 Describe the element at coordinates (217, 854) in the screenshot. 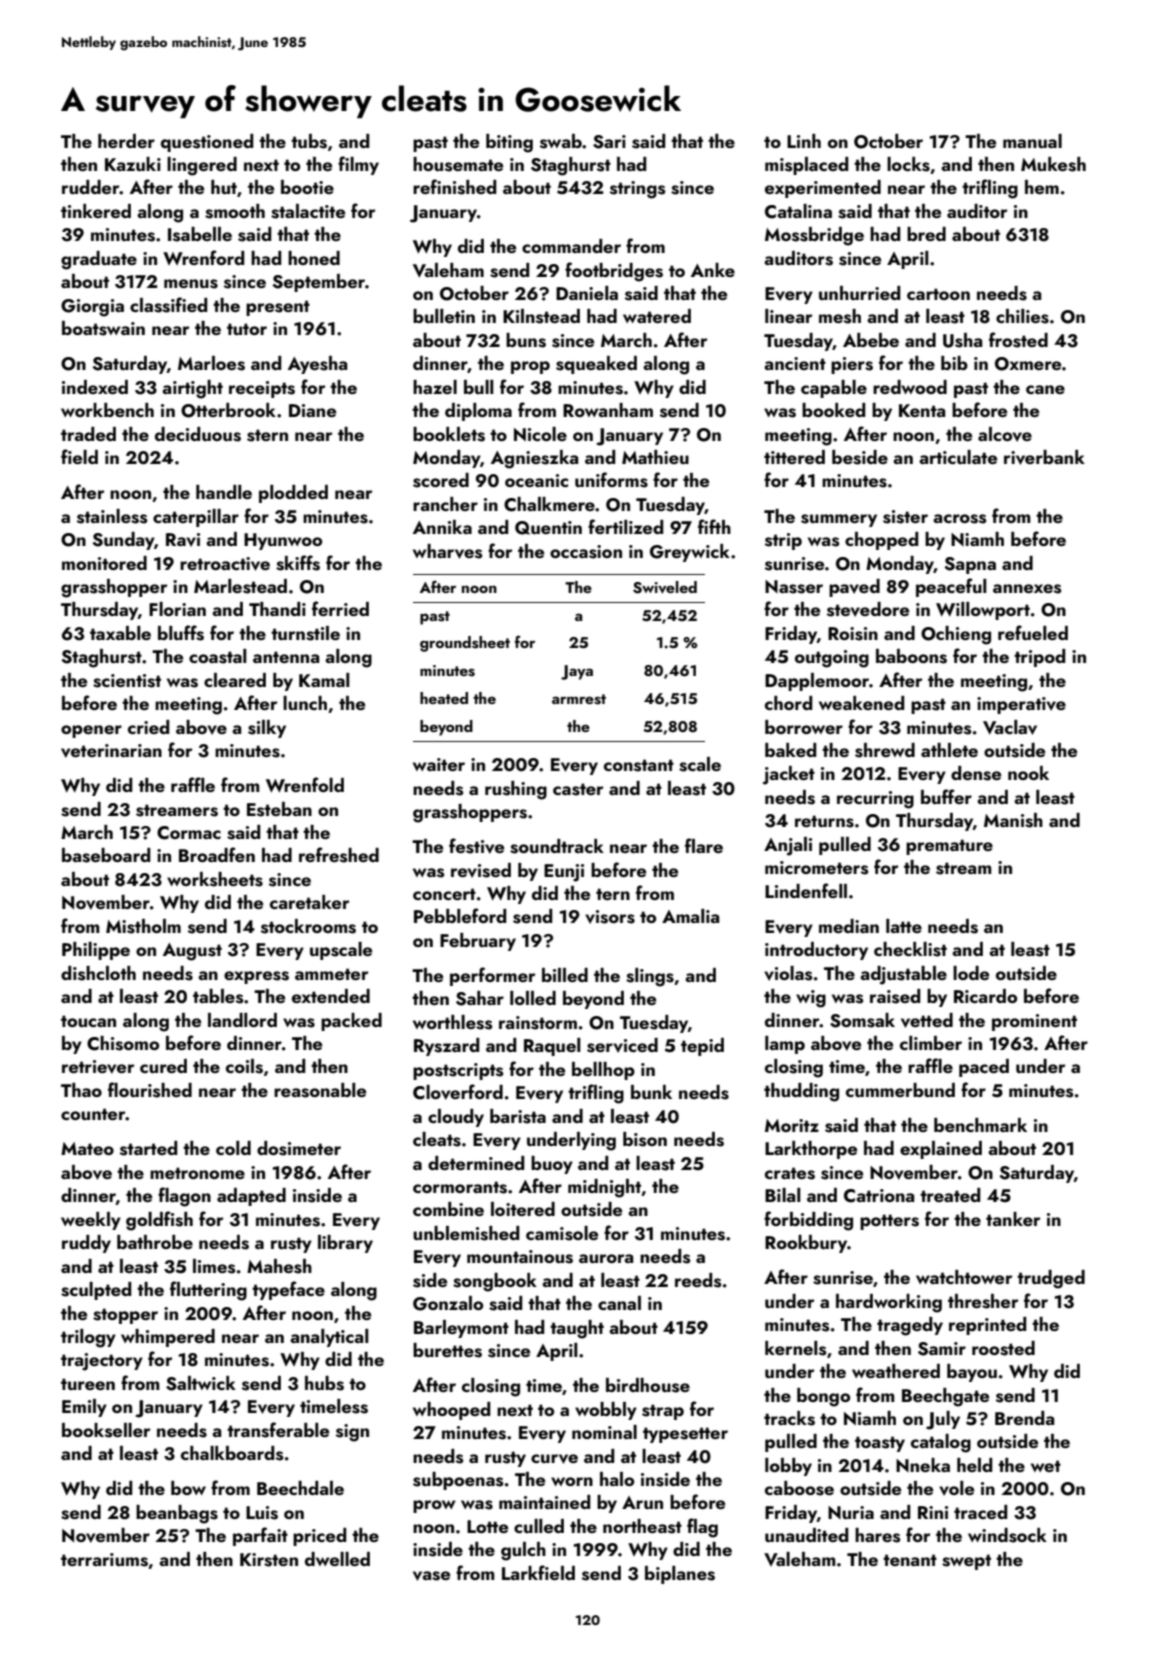

I see `Broadfen` at that location.
